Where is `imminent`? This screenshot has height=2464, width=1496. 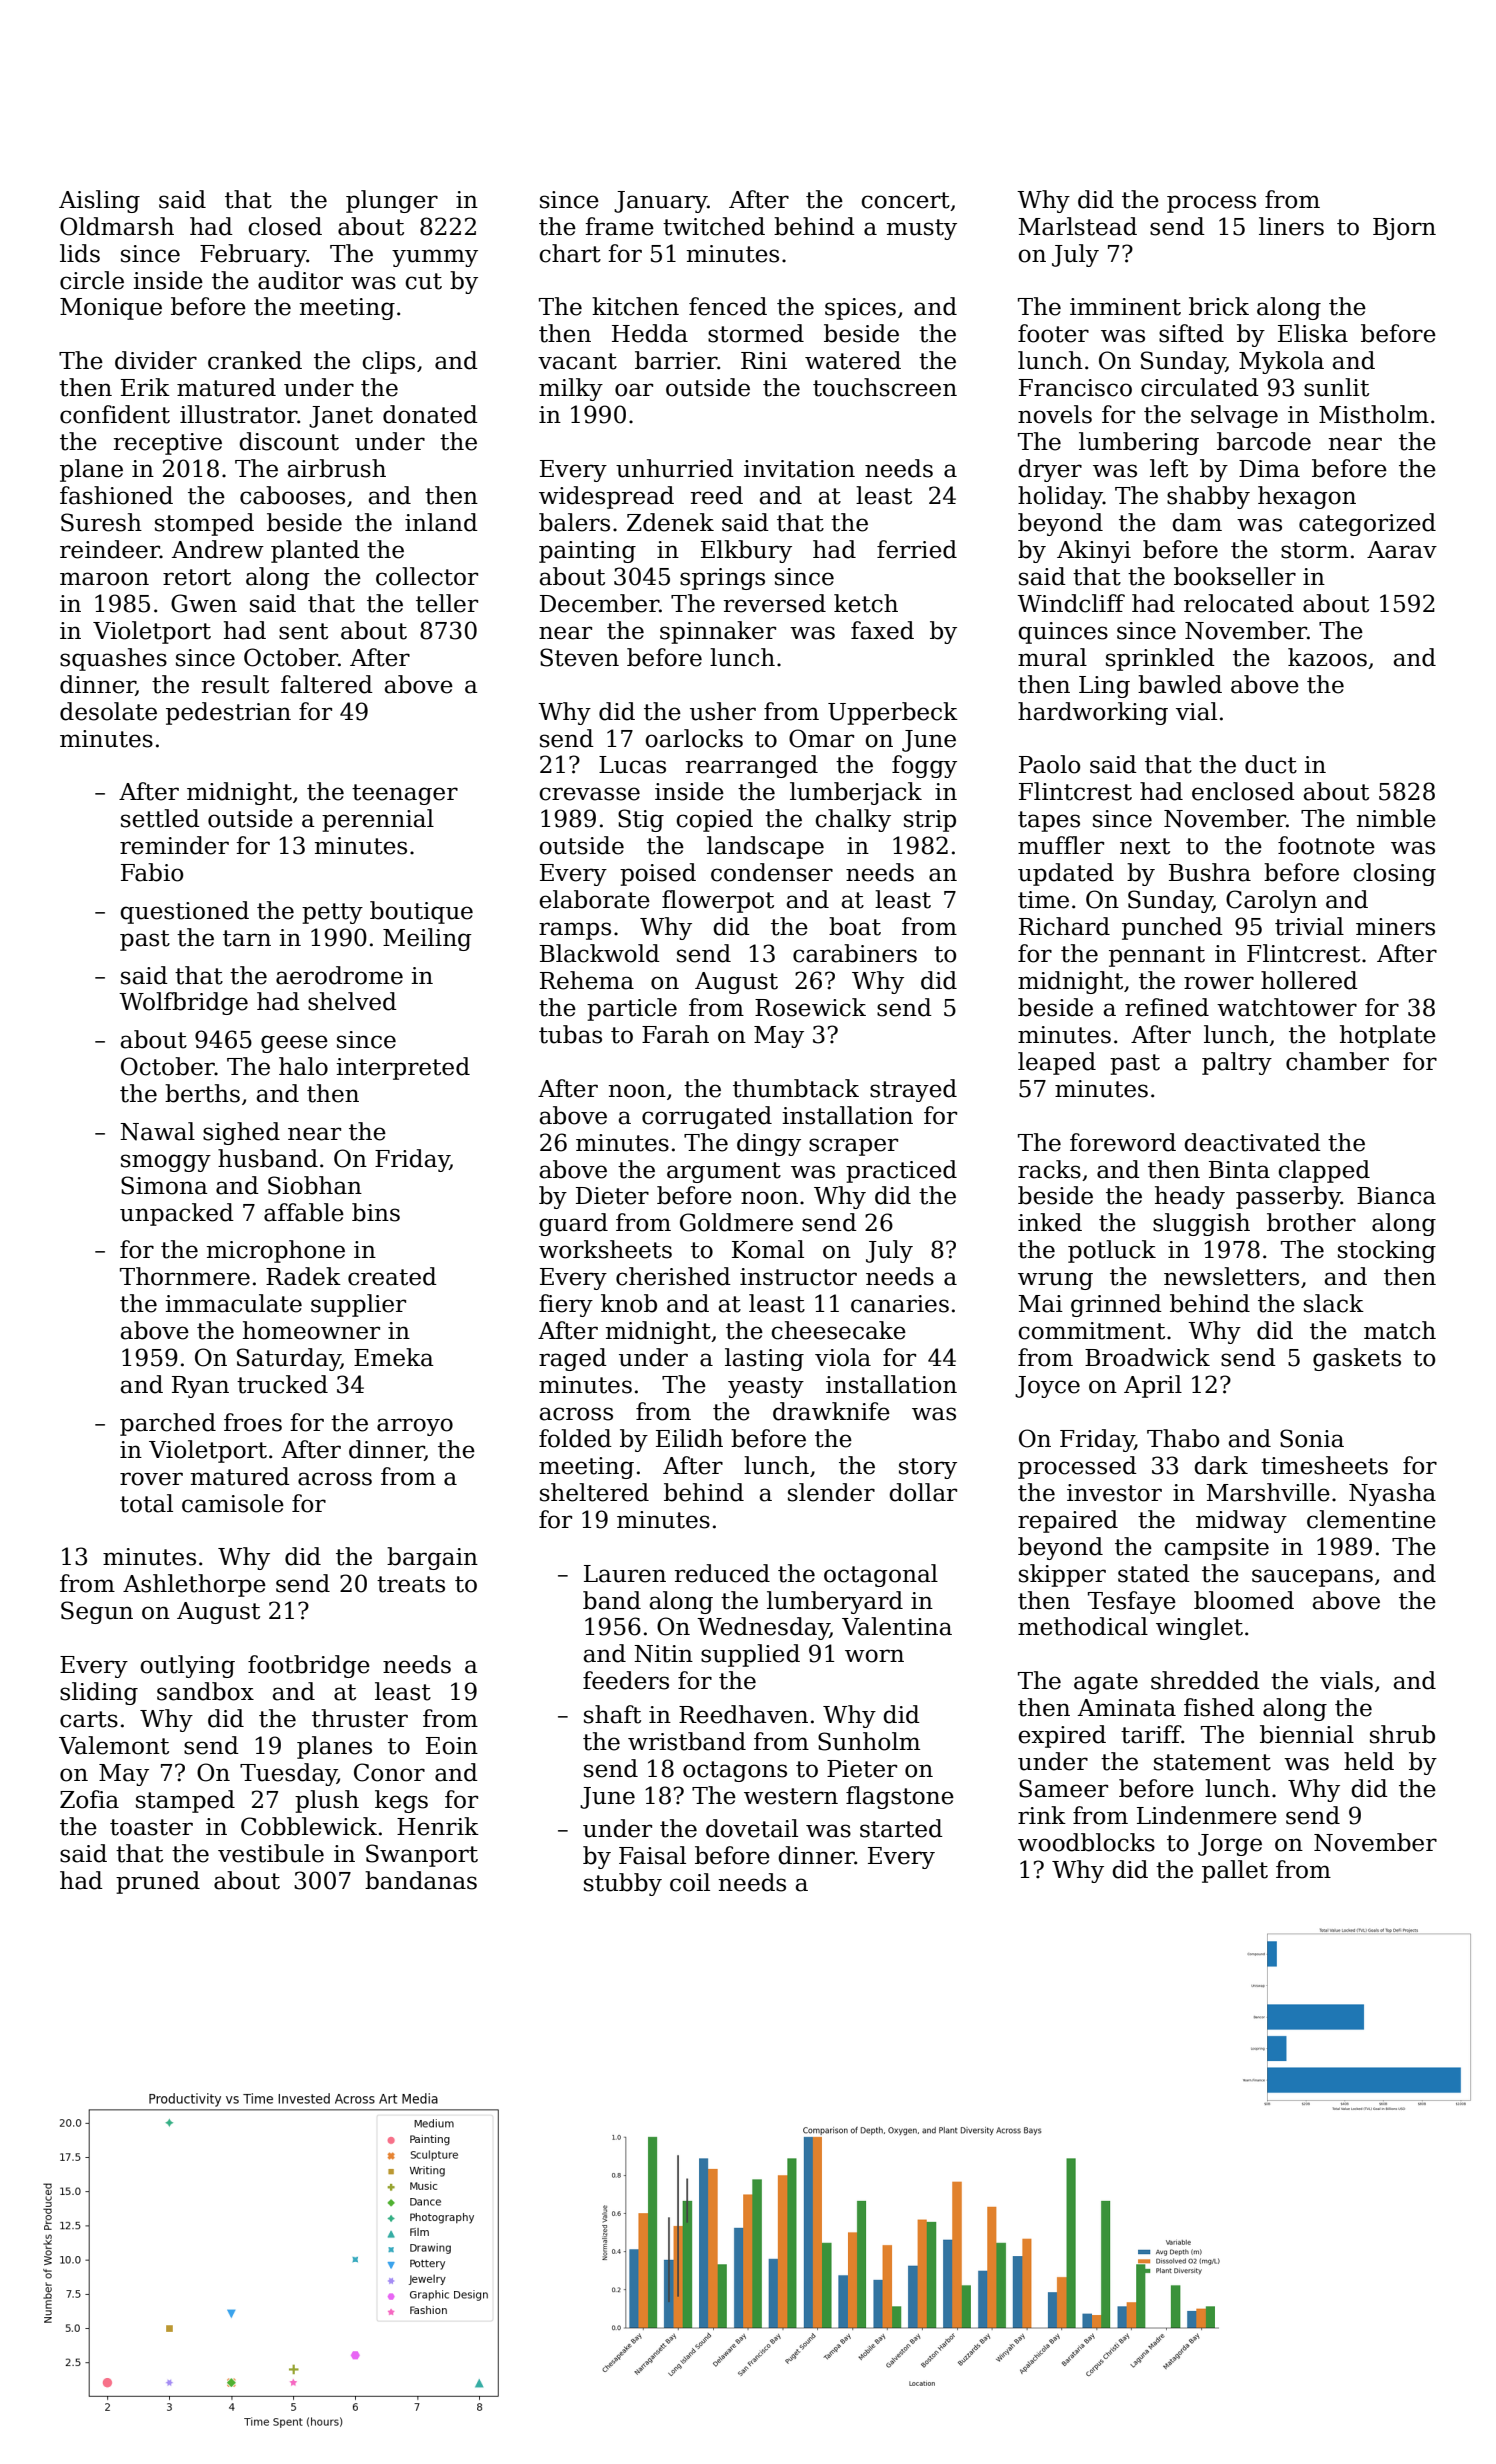
imminent is located at coordinates (1125, 307).
